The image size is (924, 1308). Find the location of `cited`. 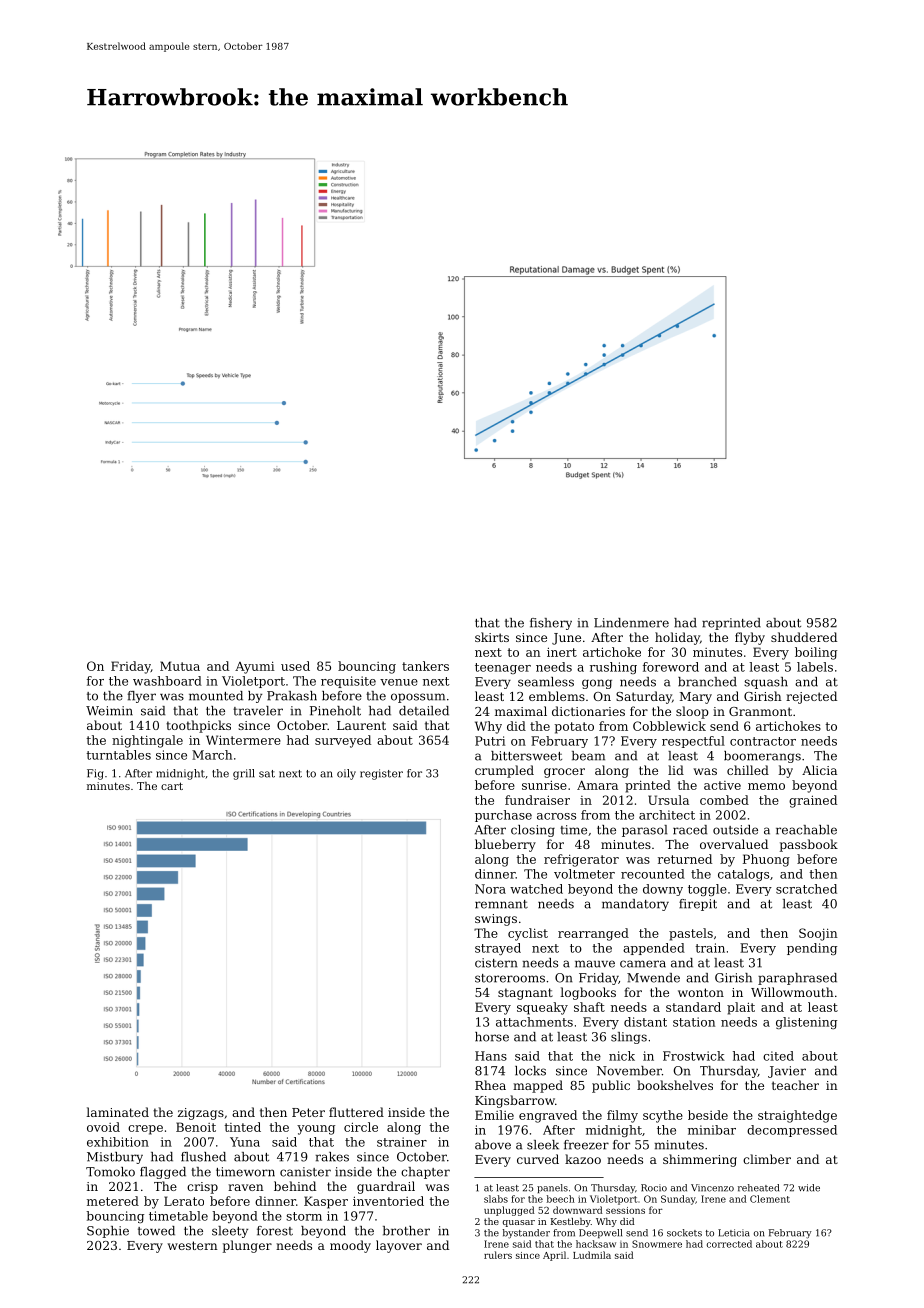

cited is located at coordinates (778, 1056).
